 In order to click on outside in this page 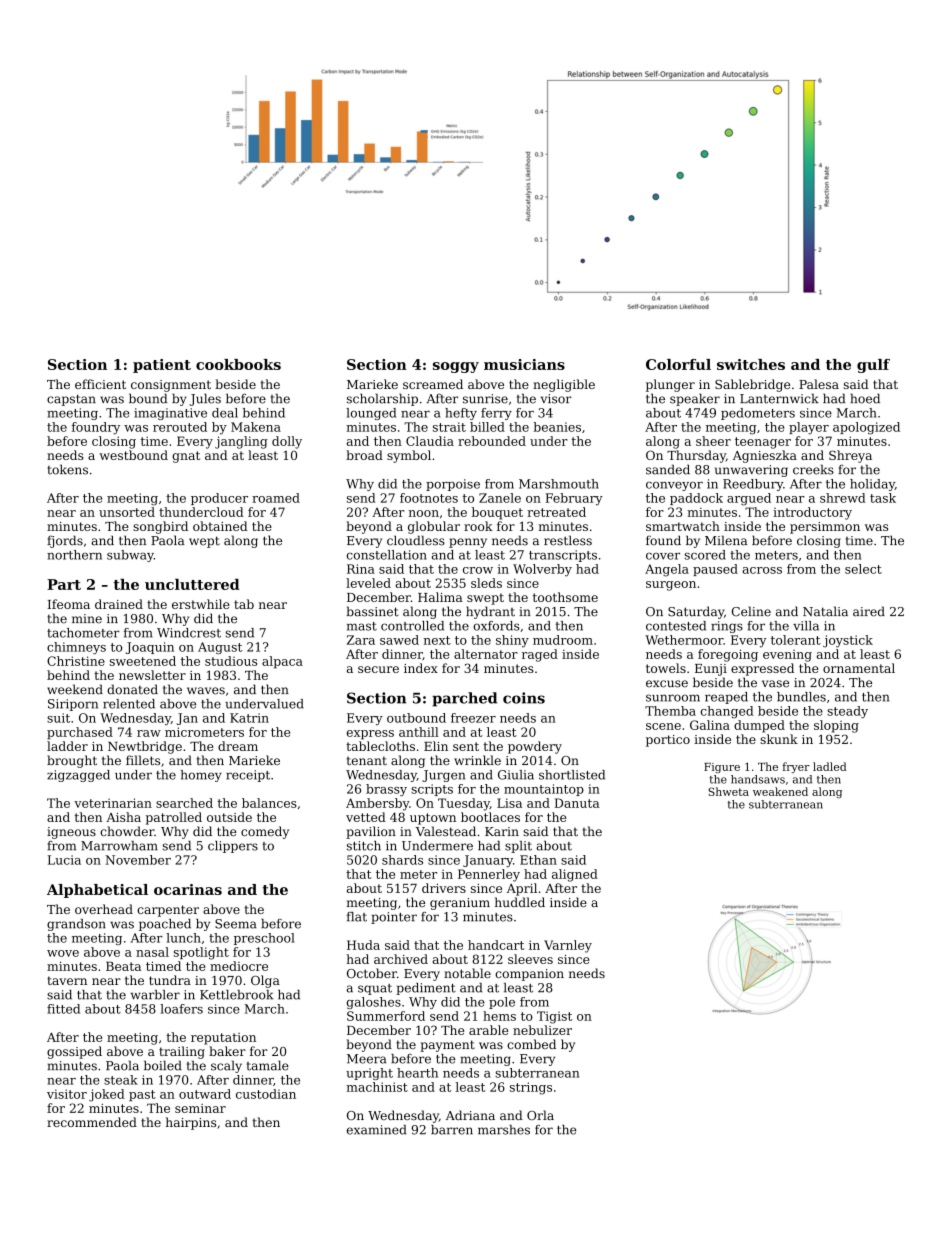, I will do `click(229, 817)`.
